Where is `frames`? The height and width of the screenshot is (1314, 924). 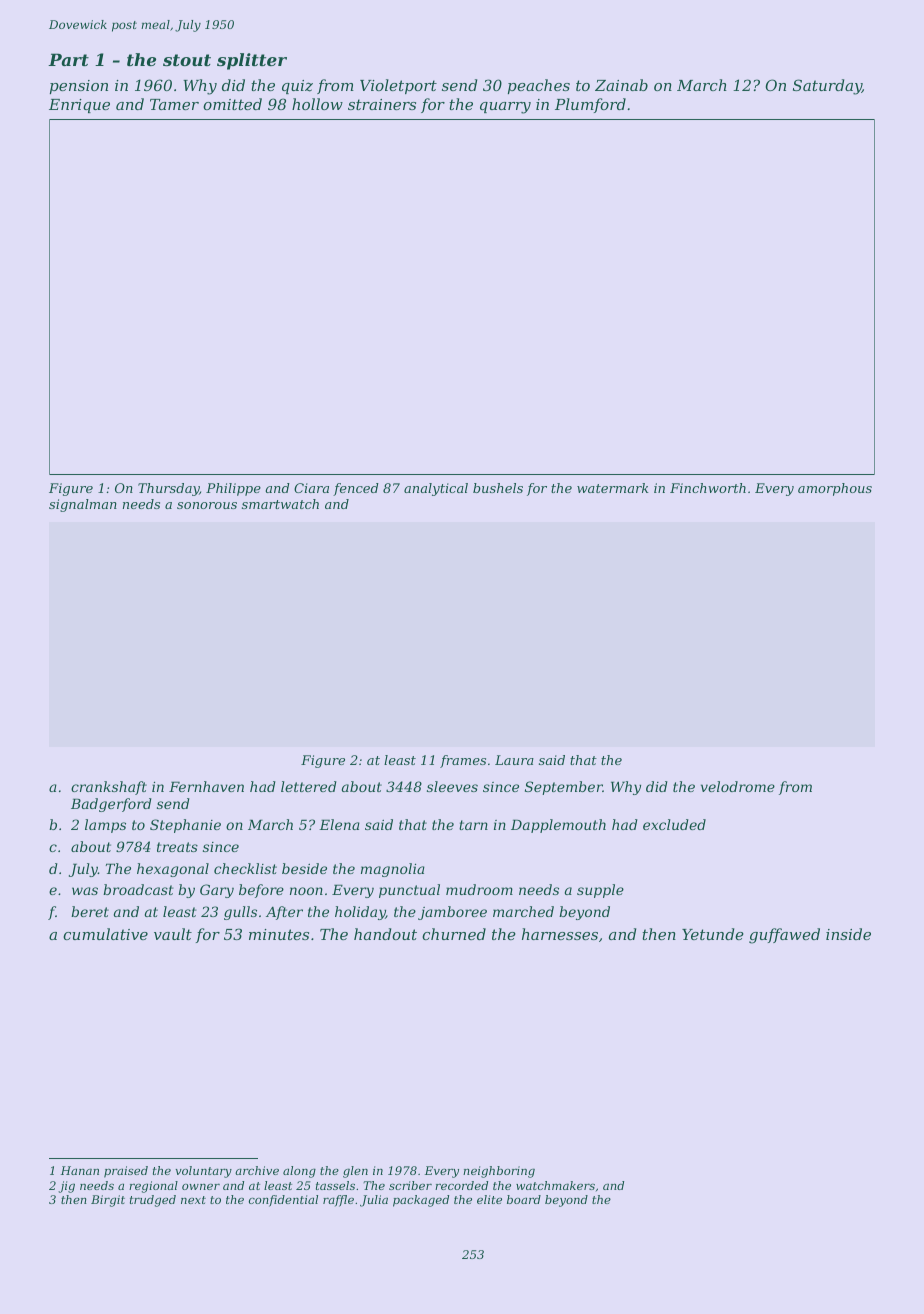
frames is located at coordinates (463, 761).
